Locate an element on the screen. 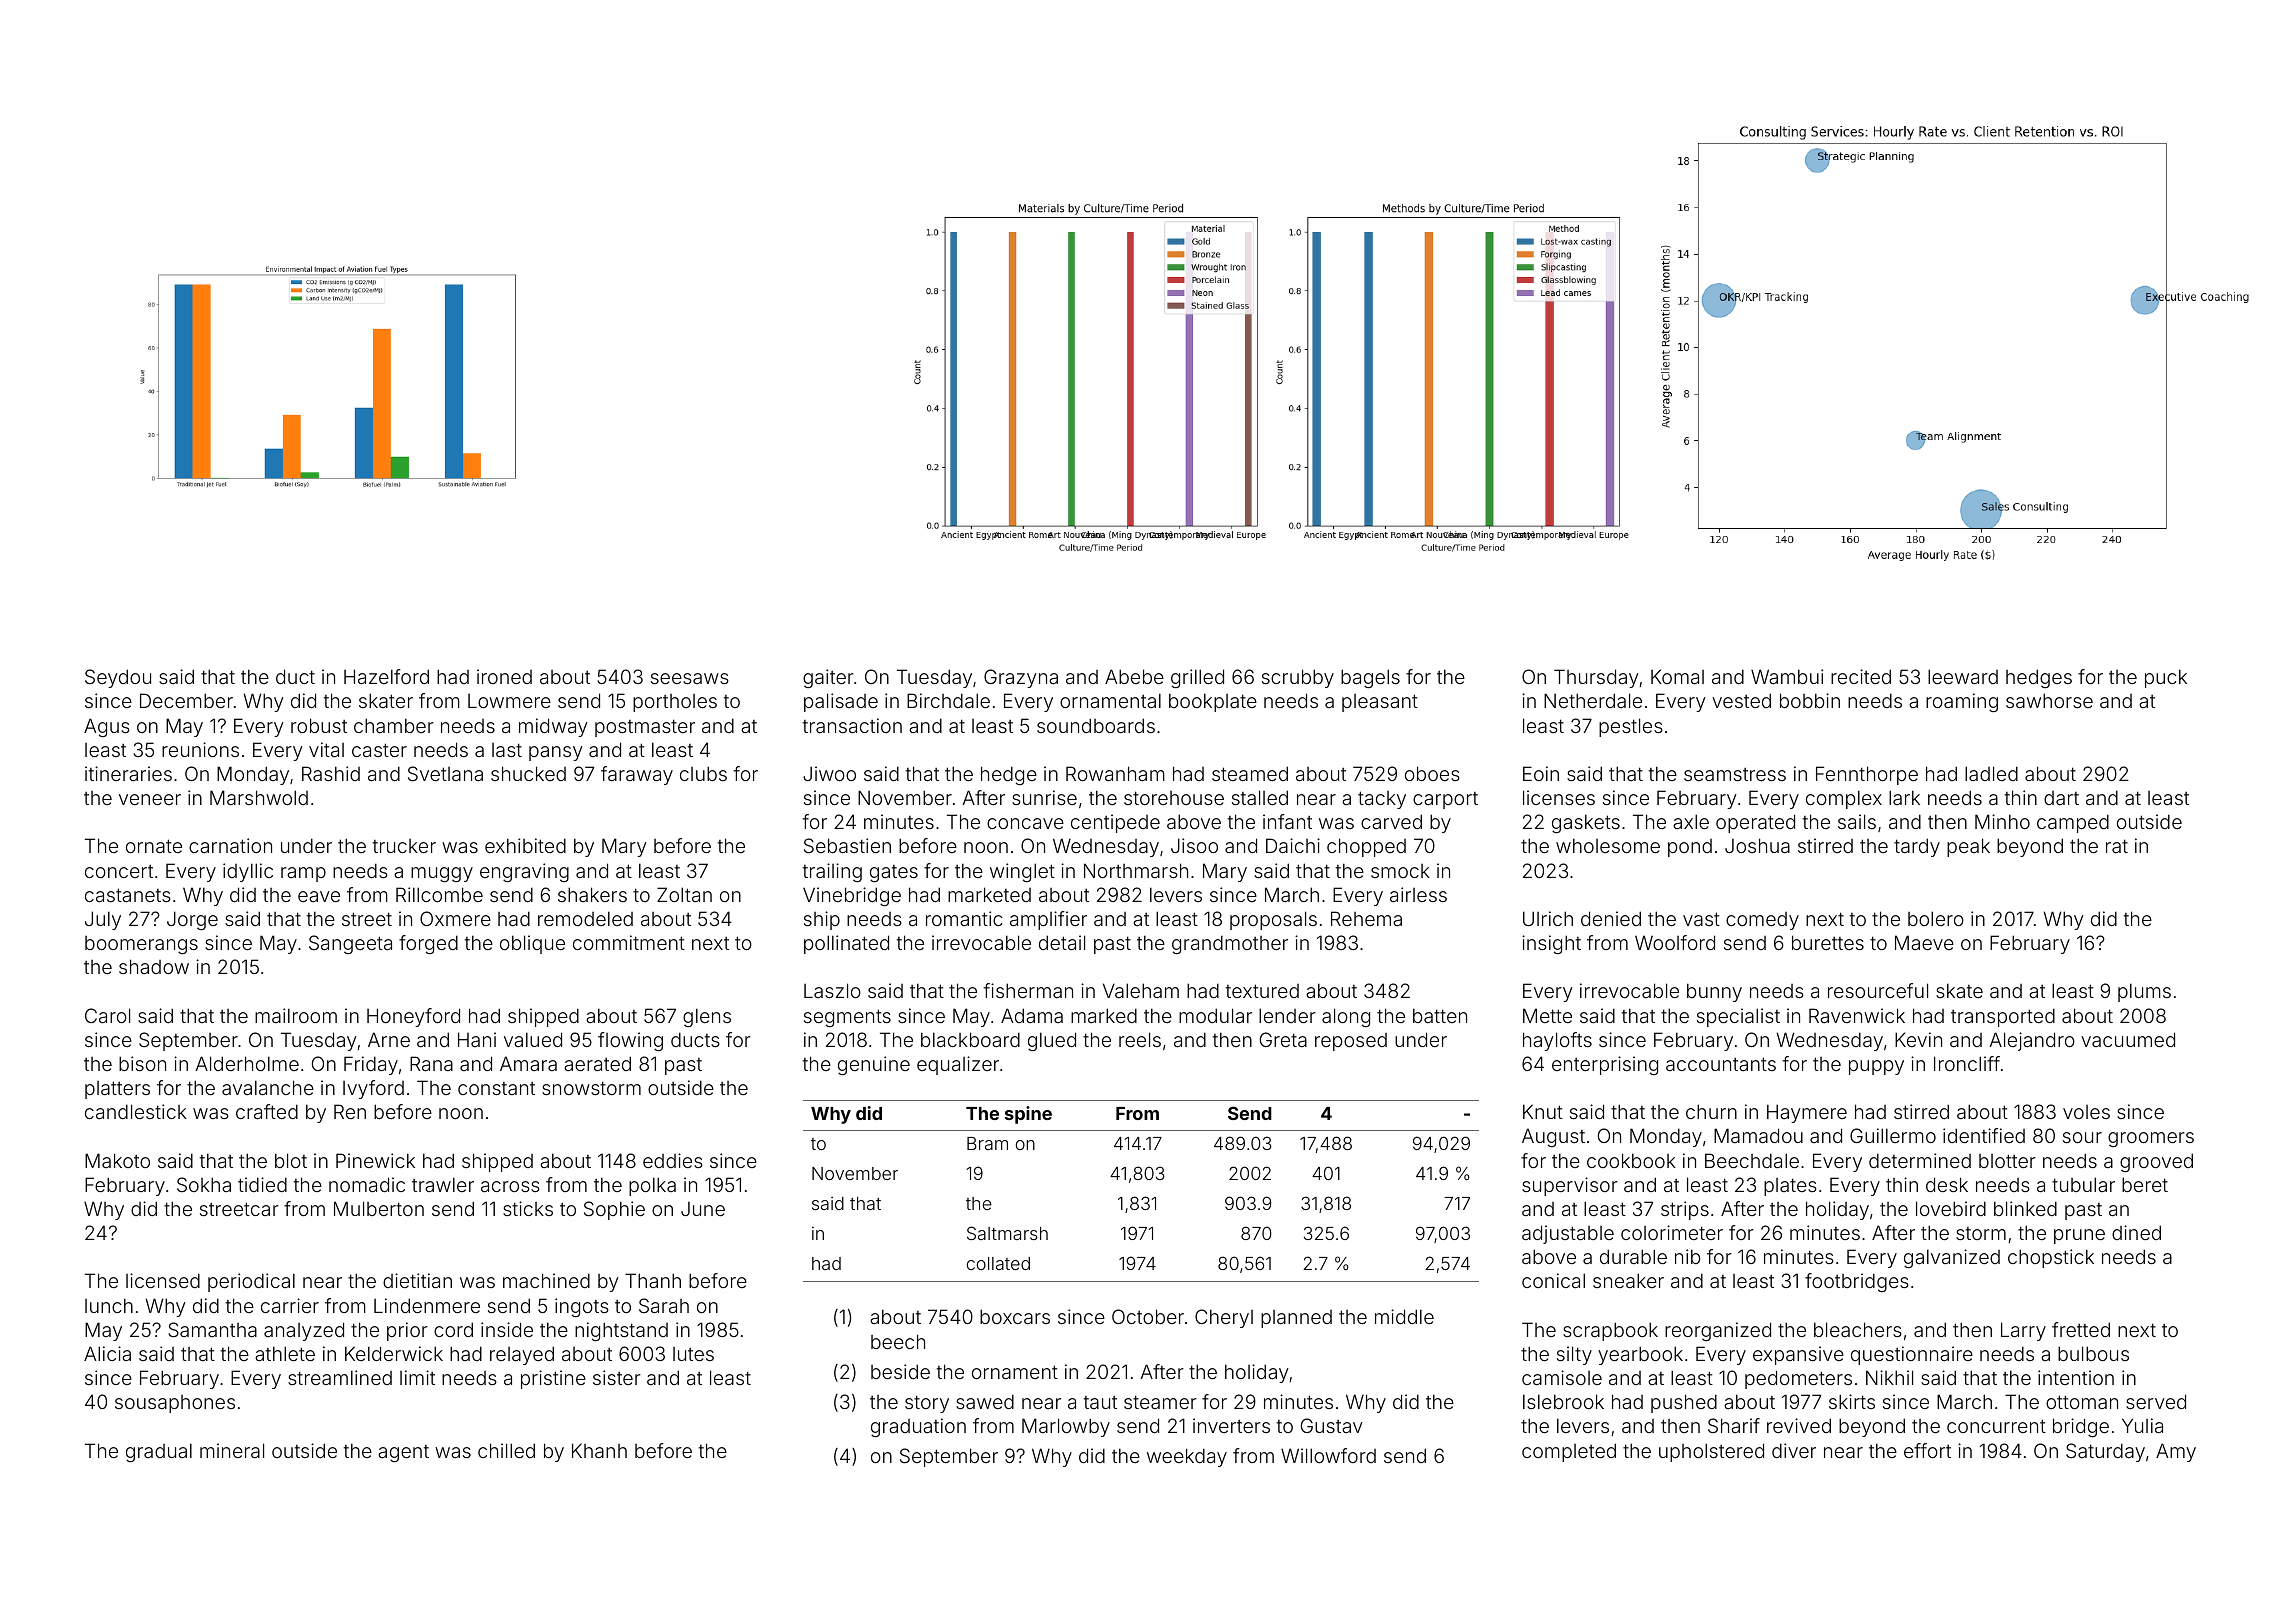  sousaphones is located at coordinates (175, 1404).
